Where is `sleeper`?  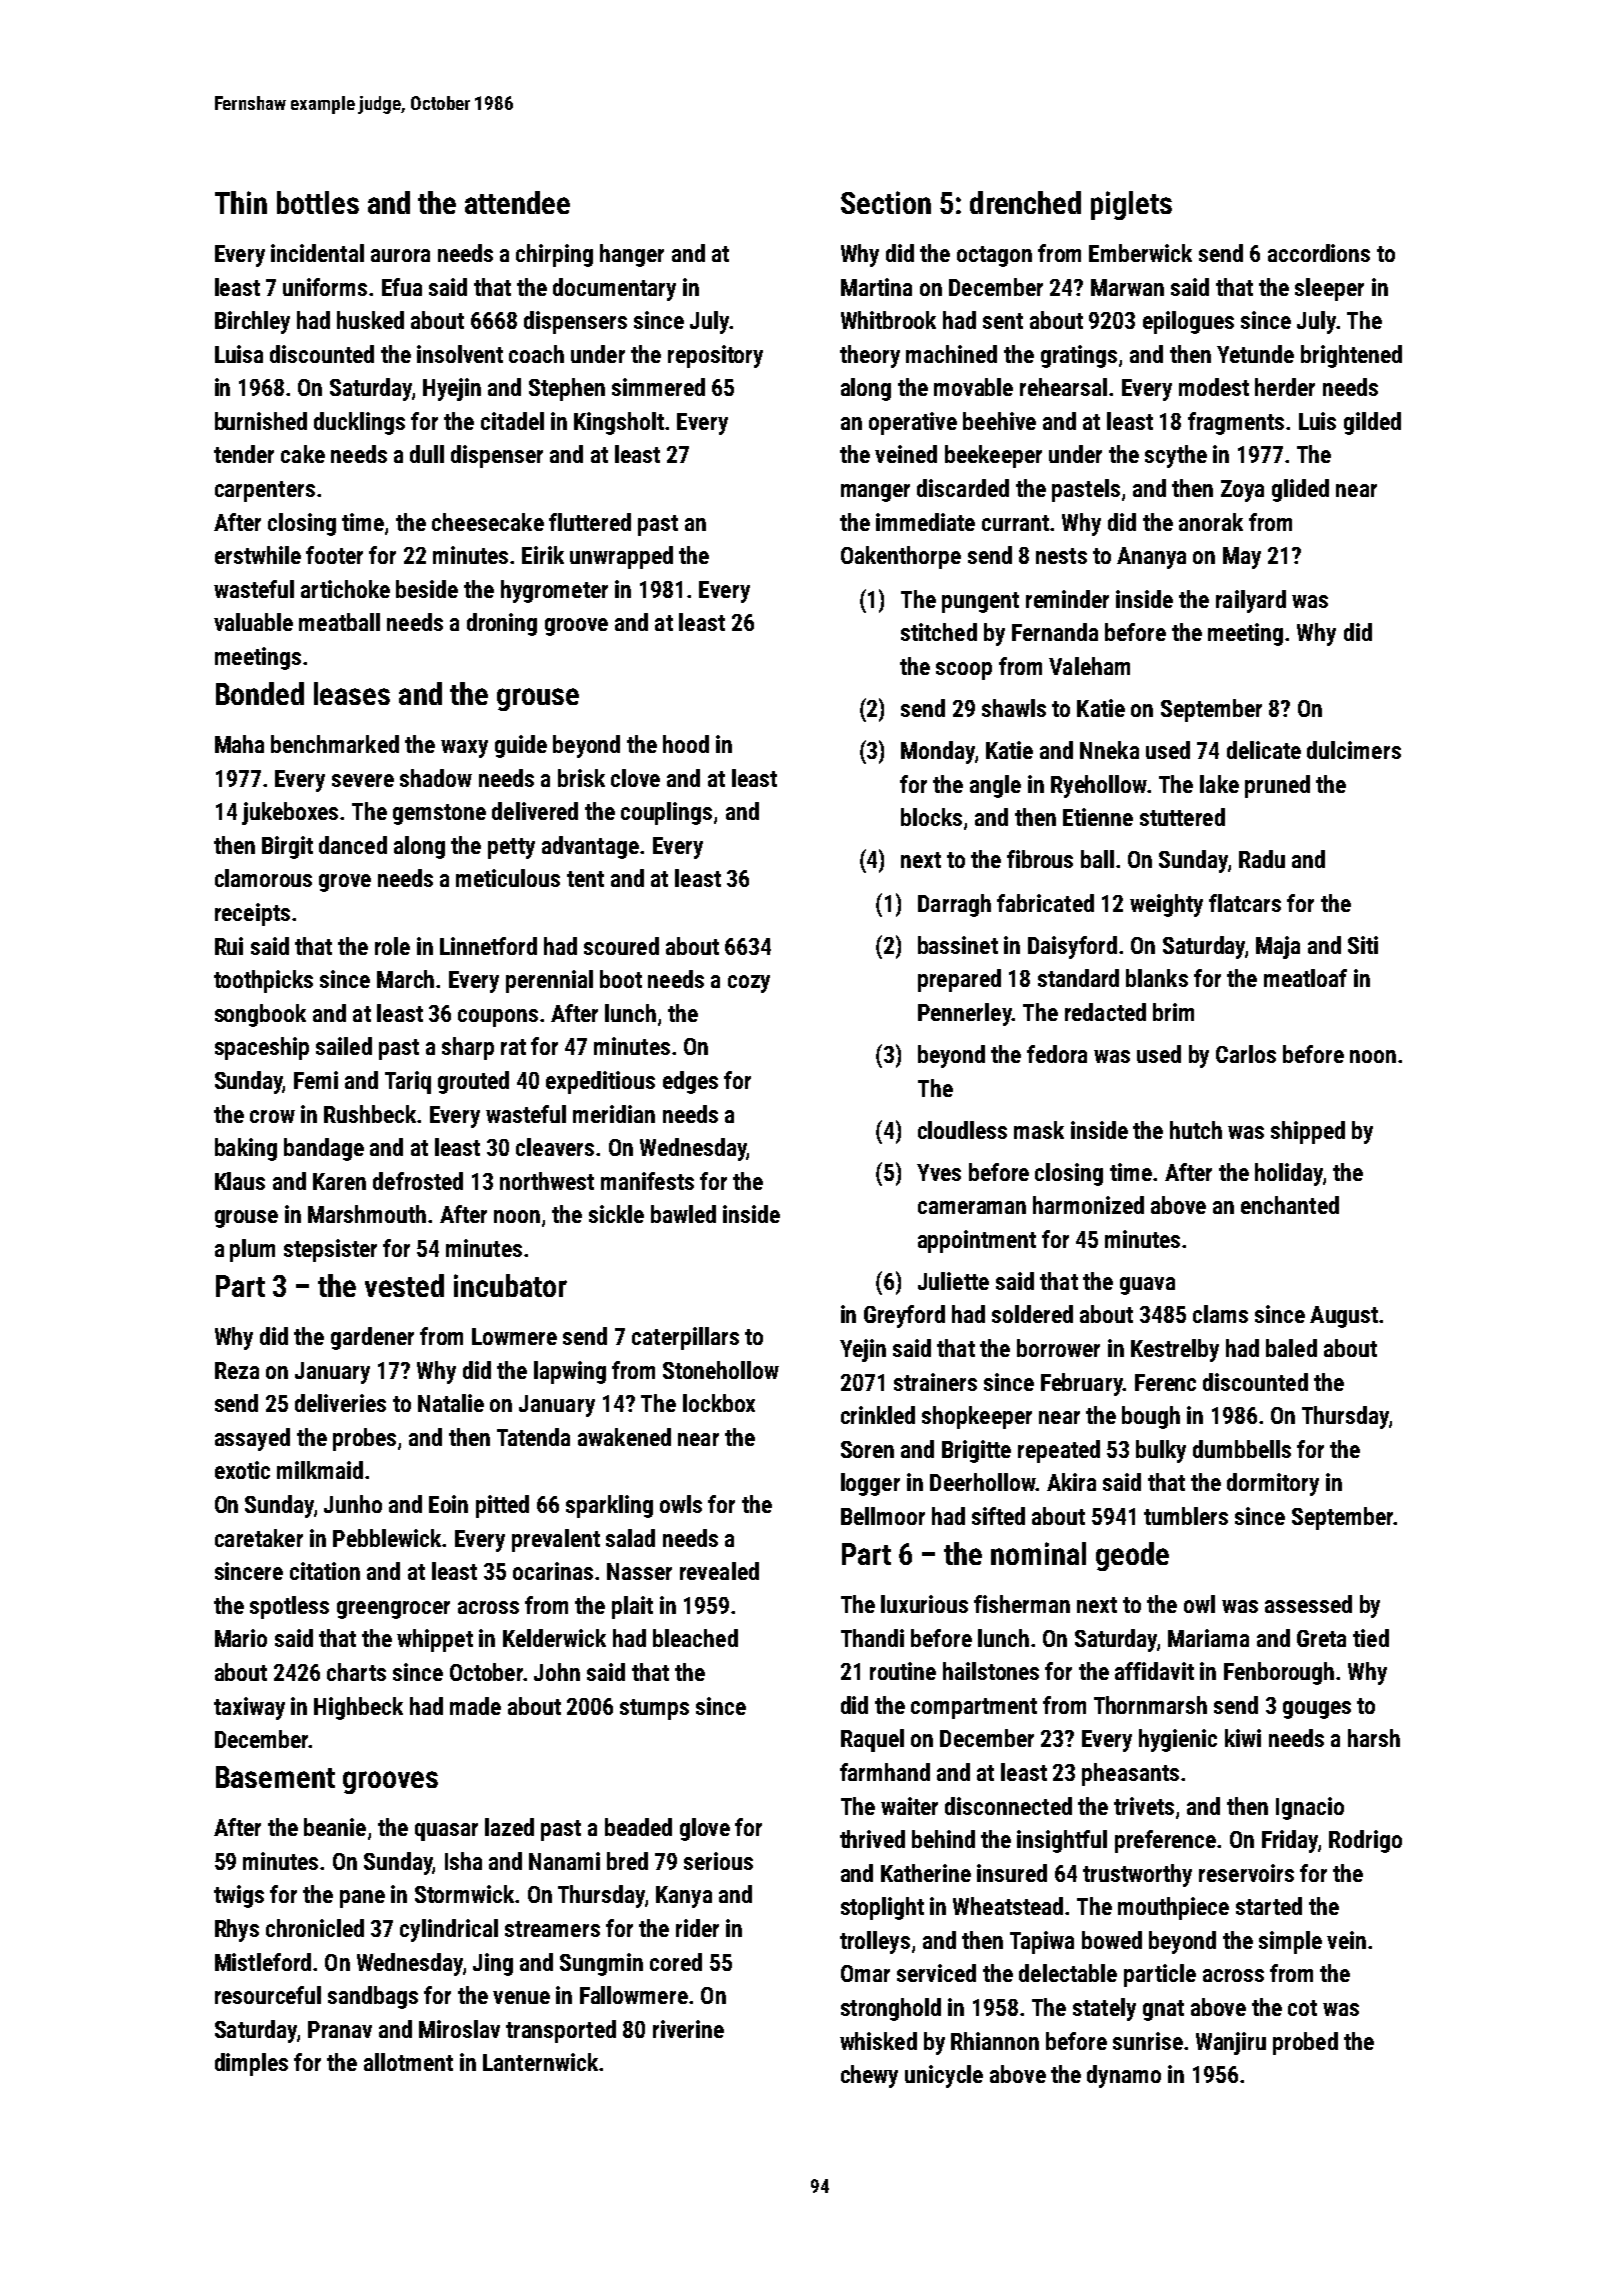 sleeper is located at coordinates (1329, 289).
